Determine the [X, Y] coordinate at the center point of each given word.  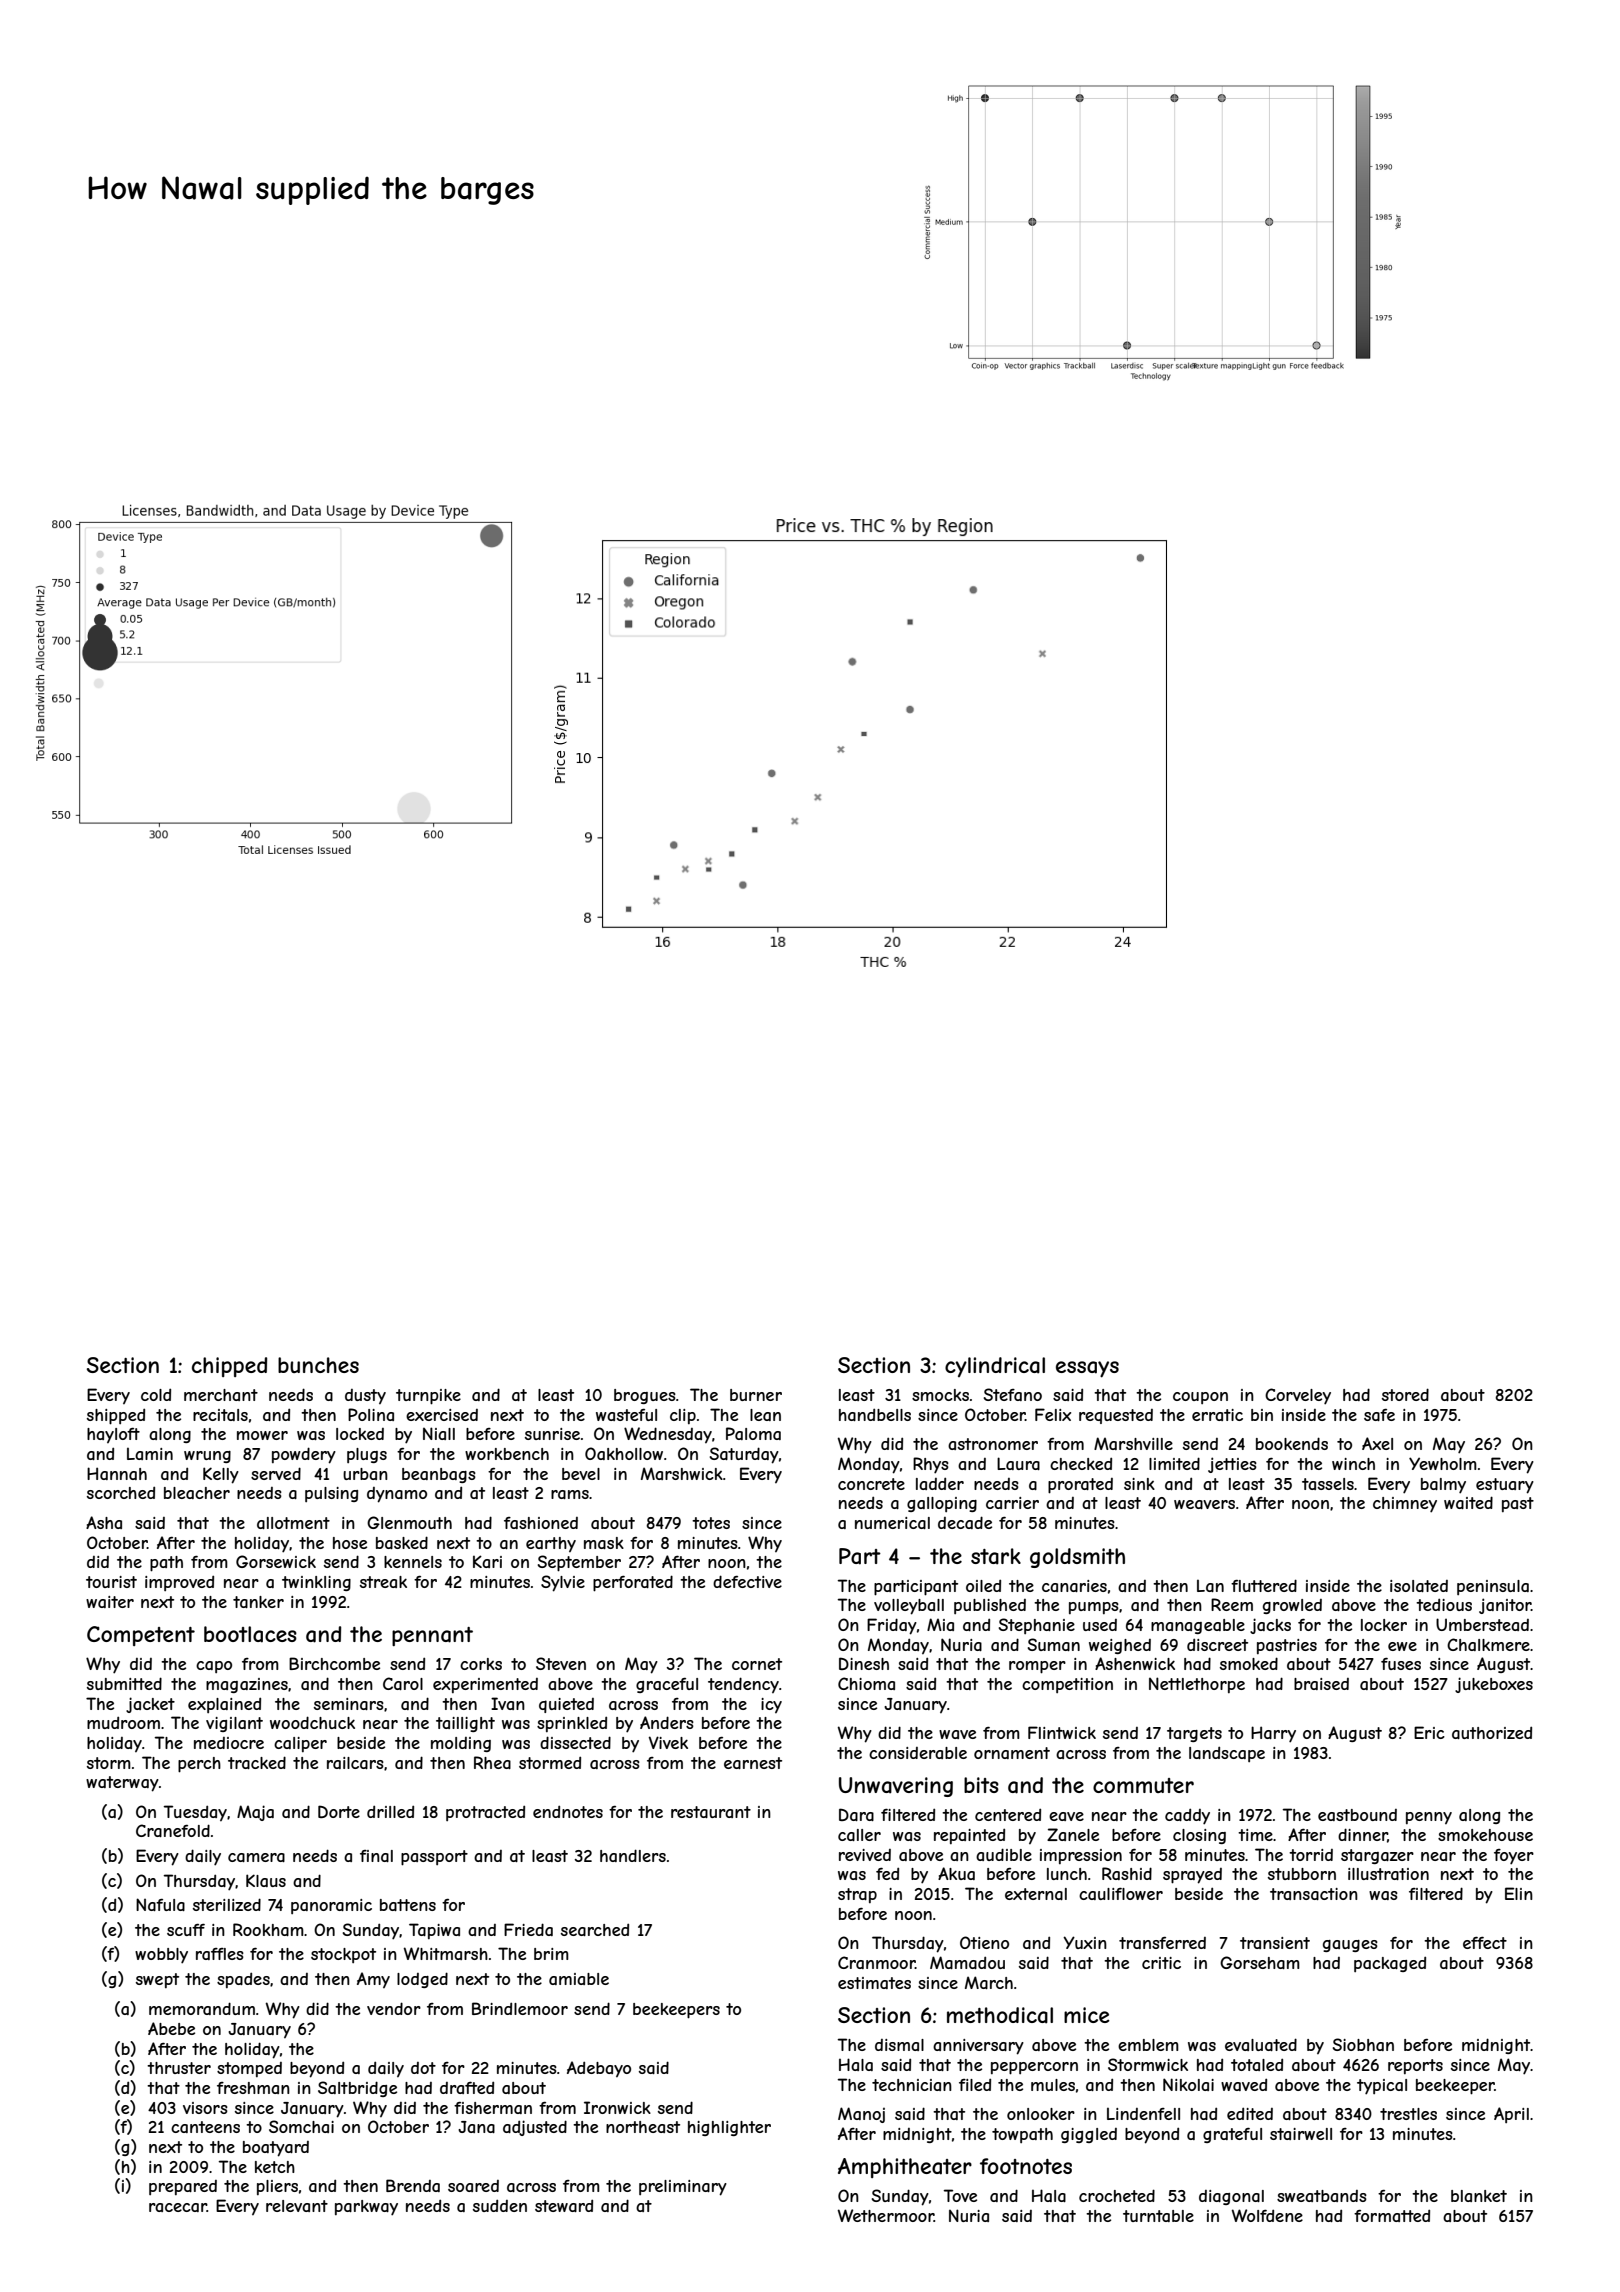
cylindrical [995, 1367]
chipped [229, 1367]
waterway [122, 1784]
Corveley [1298, 1396]
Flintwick [1062, 1732]
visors [205, 2108]
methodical [1000, 2015]
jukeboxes [1494, 1685]
